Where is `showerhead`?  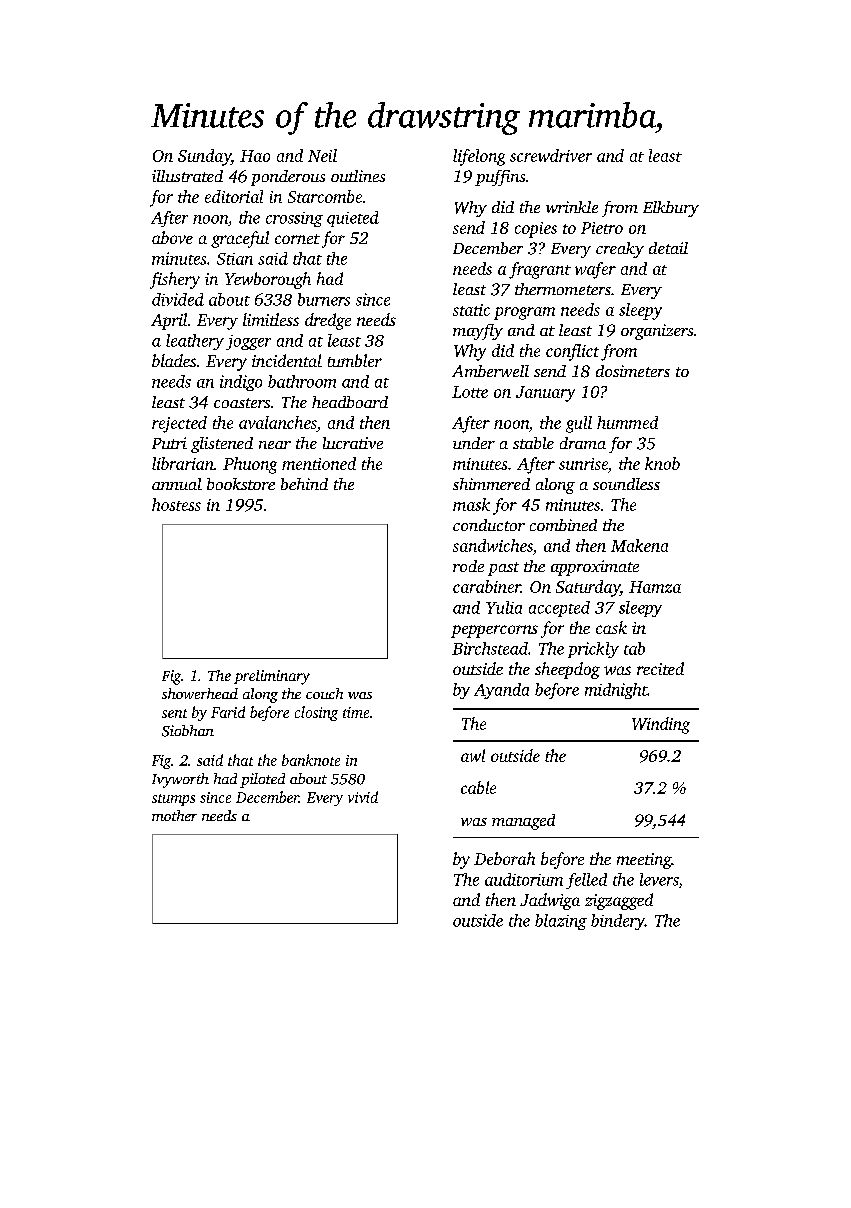 showerhead is located at coordinates (200, 693).
